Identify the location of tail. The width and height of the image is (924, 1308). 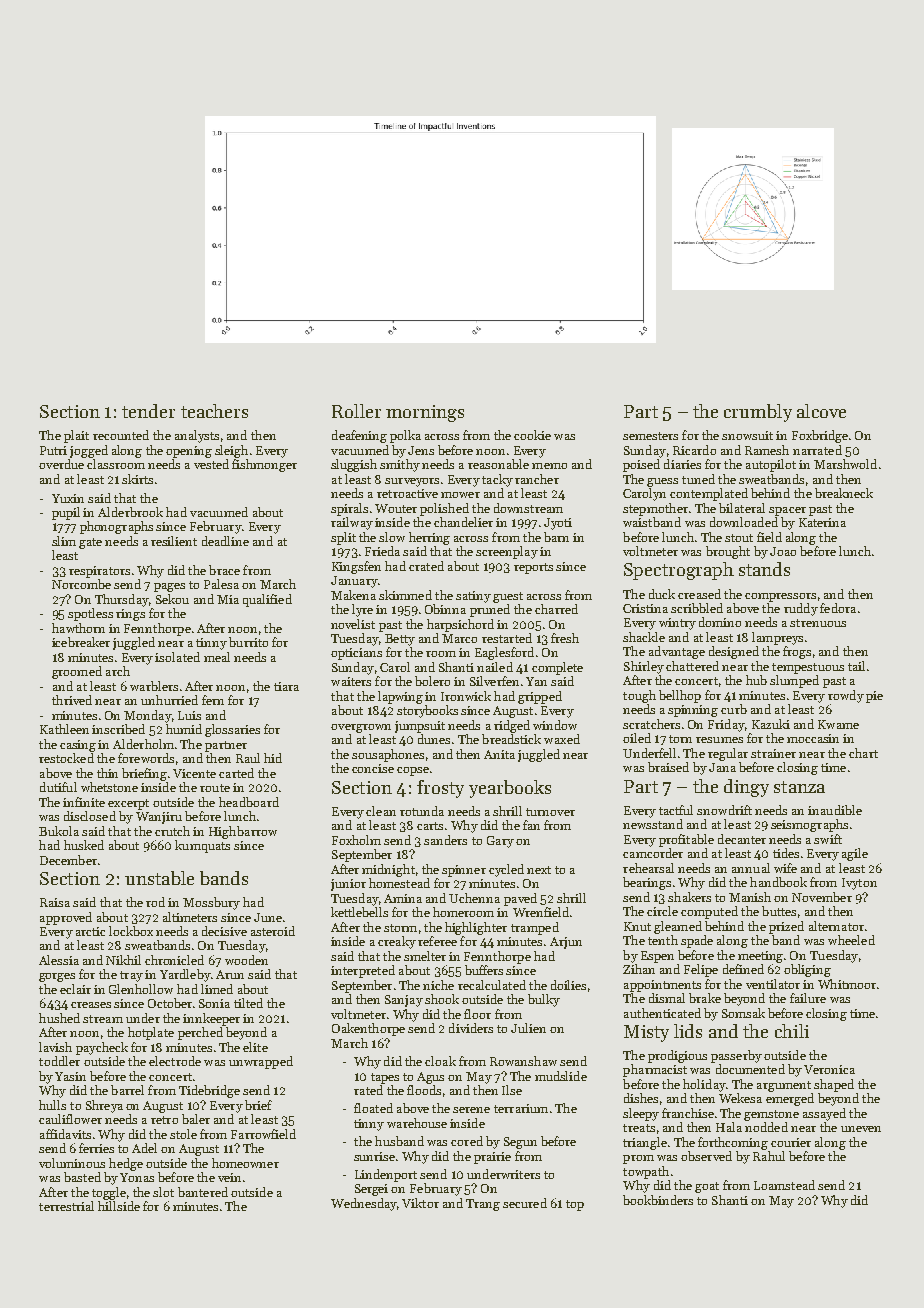
(856, 666).
